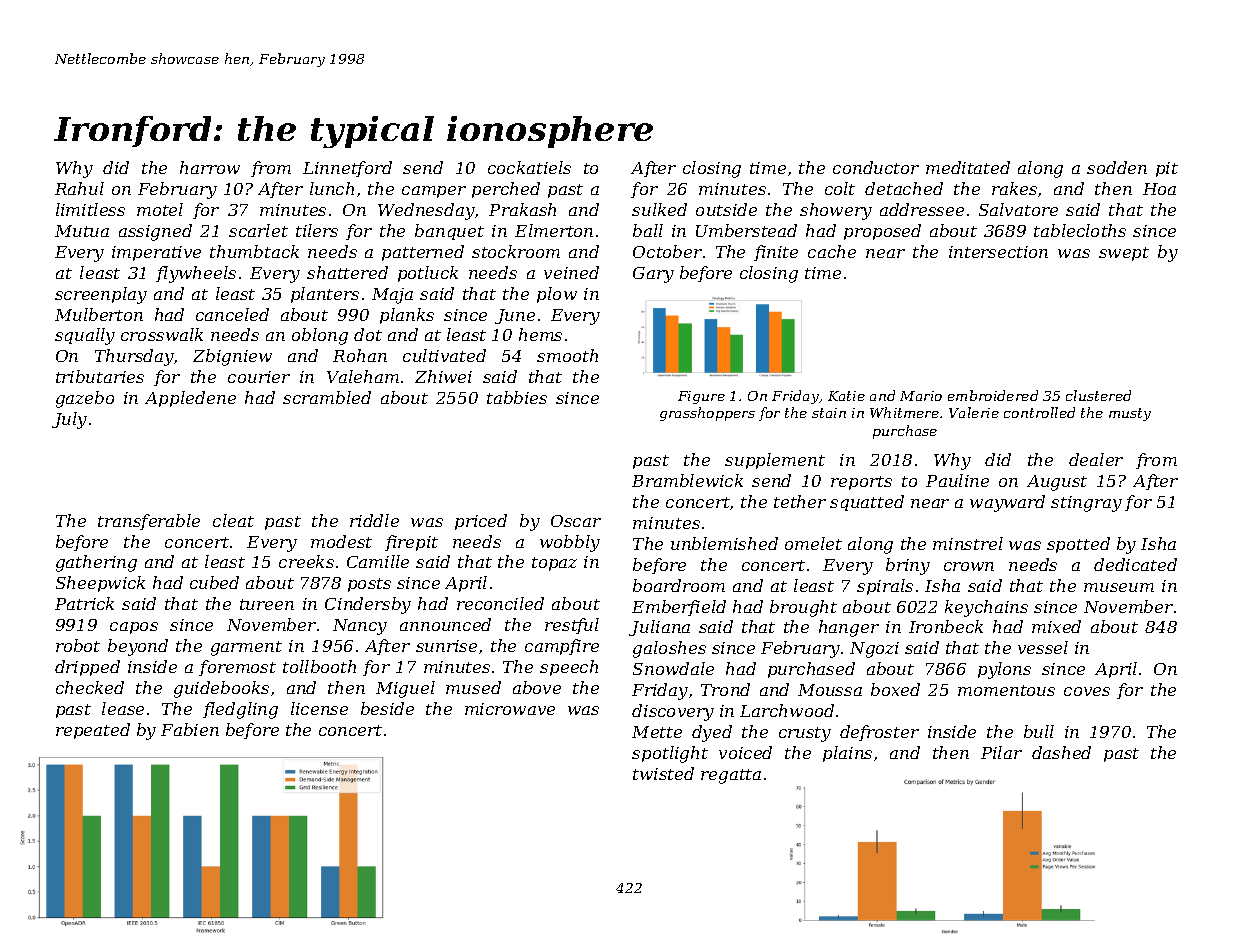 This screenshot has height=952, width=1233. I want to click on gathering, so click(96, 563).
